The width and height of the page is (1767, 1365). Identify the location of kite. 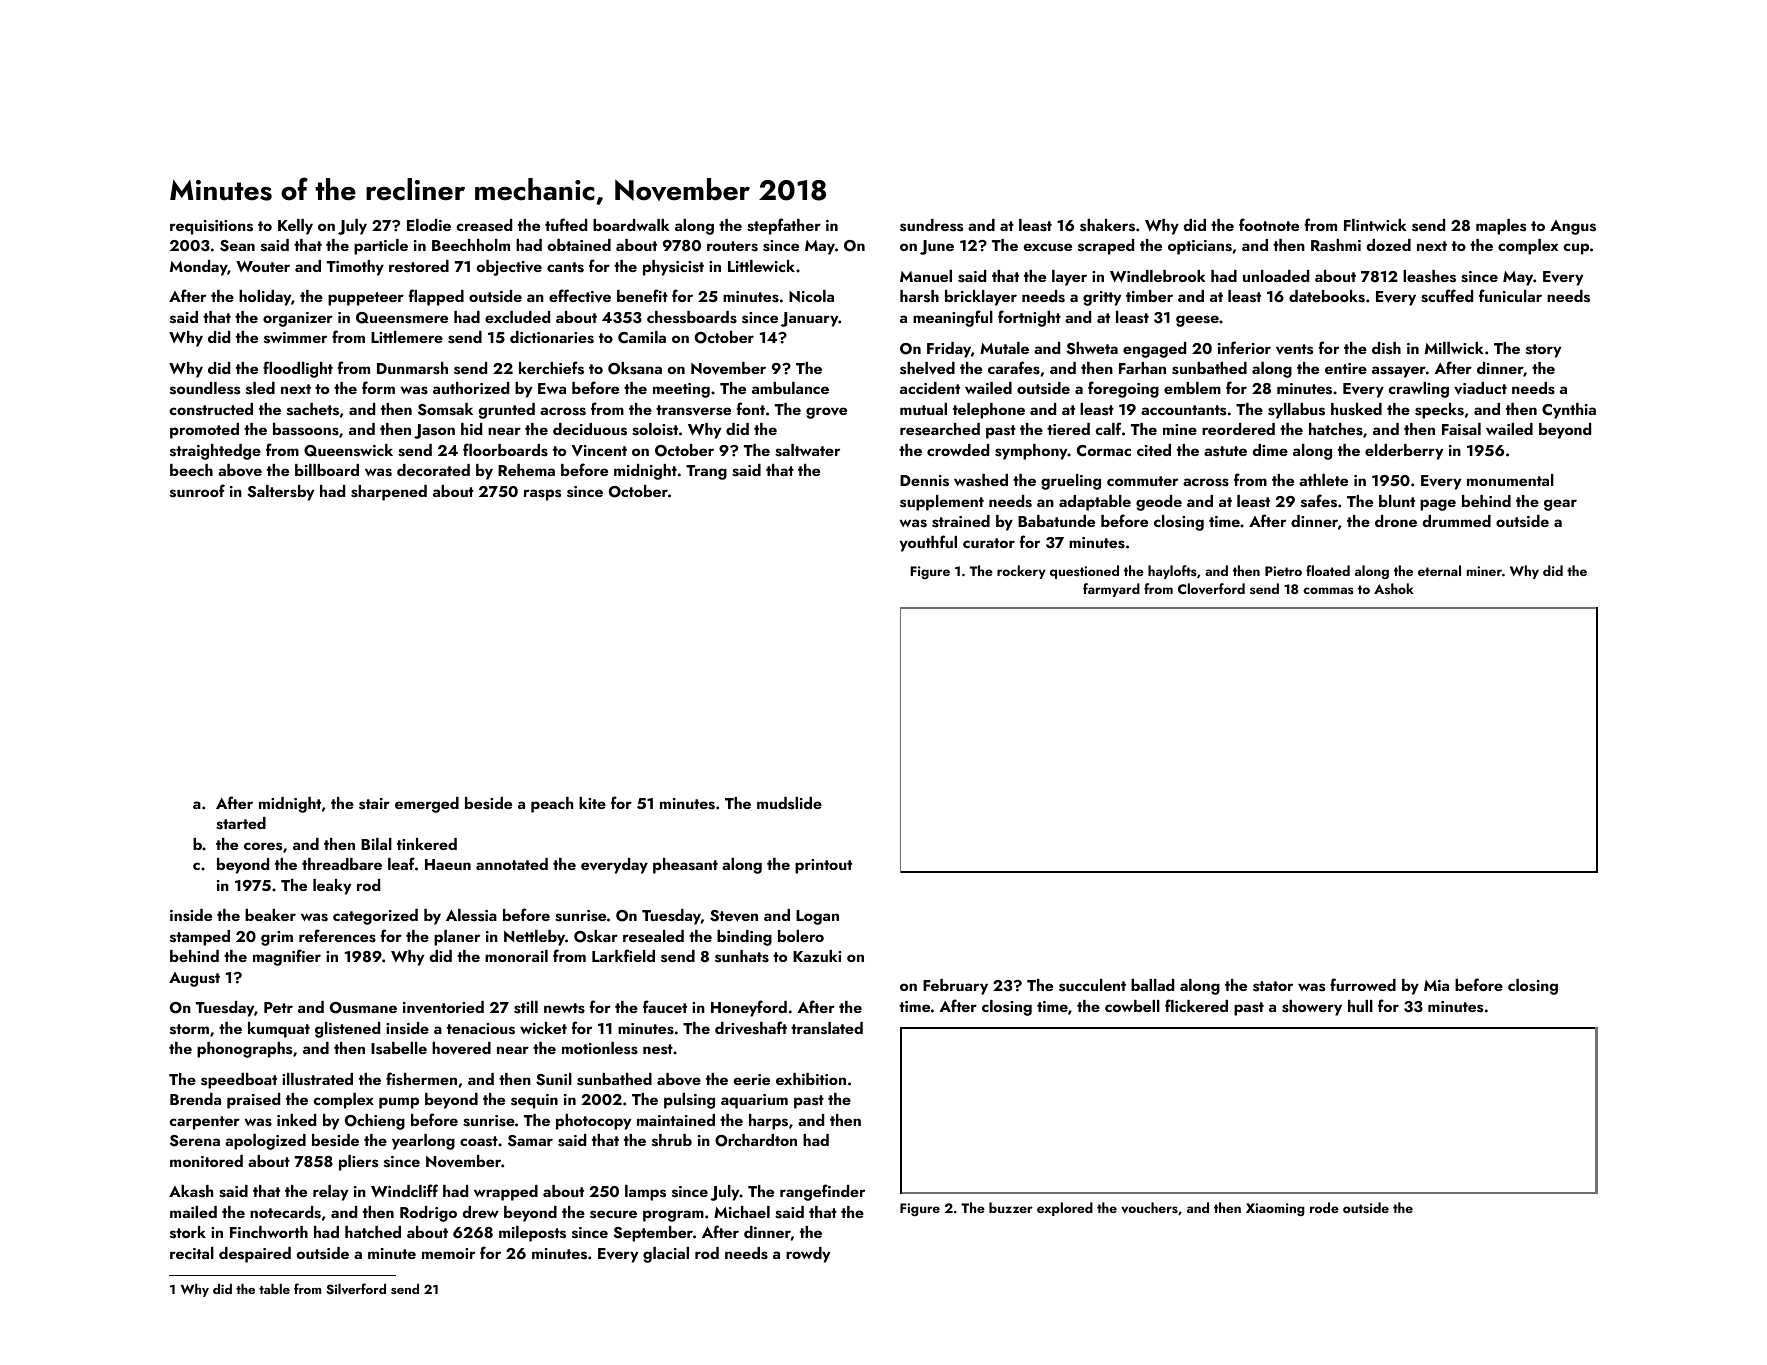
(592, 803).
